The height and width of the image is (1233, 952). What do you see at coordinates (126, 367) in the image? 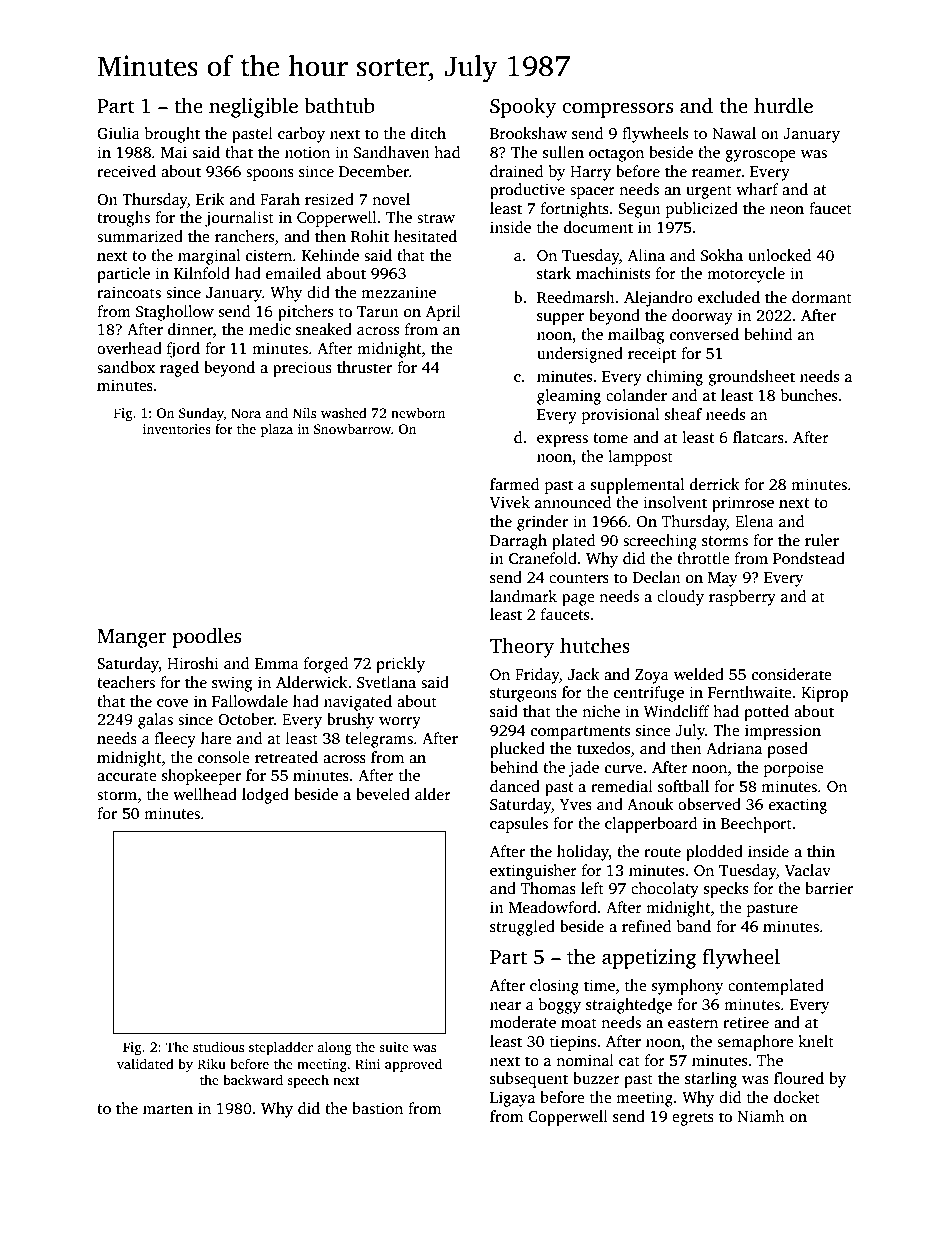
I see `sandbox` at bounding box center [126, 367].
